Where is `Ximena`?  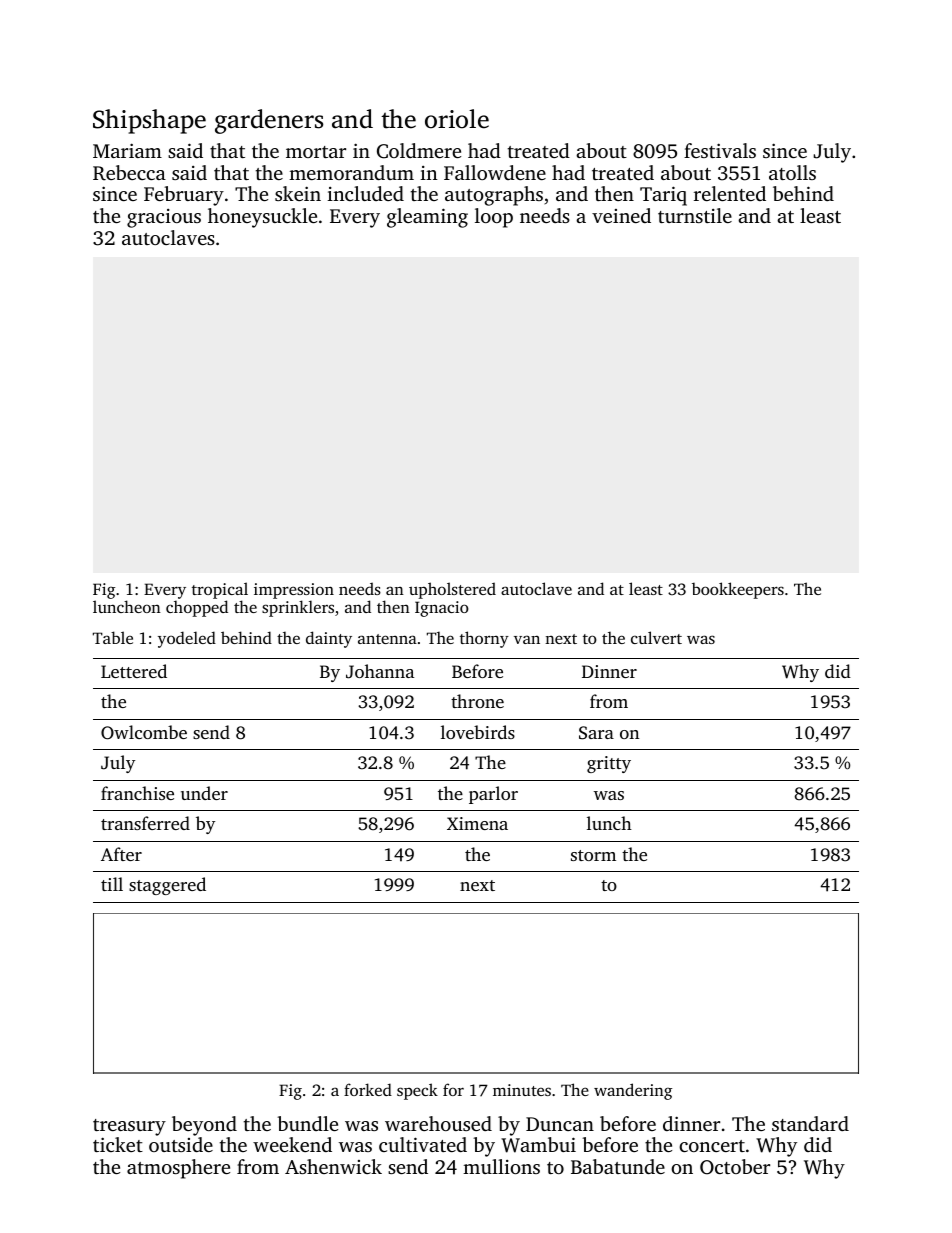 Ximena is located at coordinates (477, 823).
